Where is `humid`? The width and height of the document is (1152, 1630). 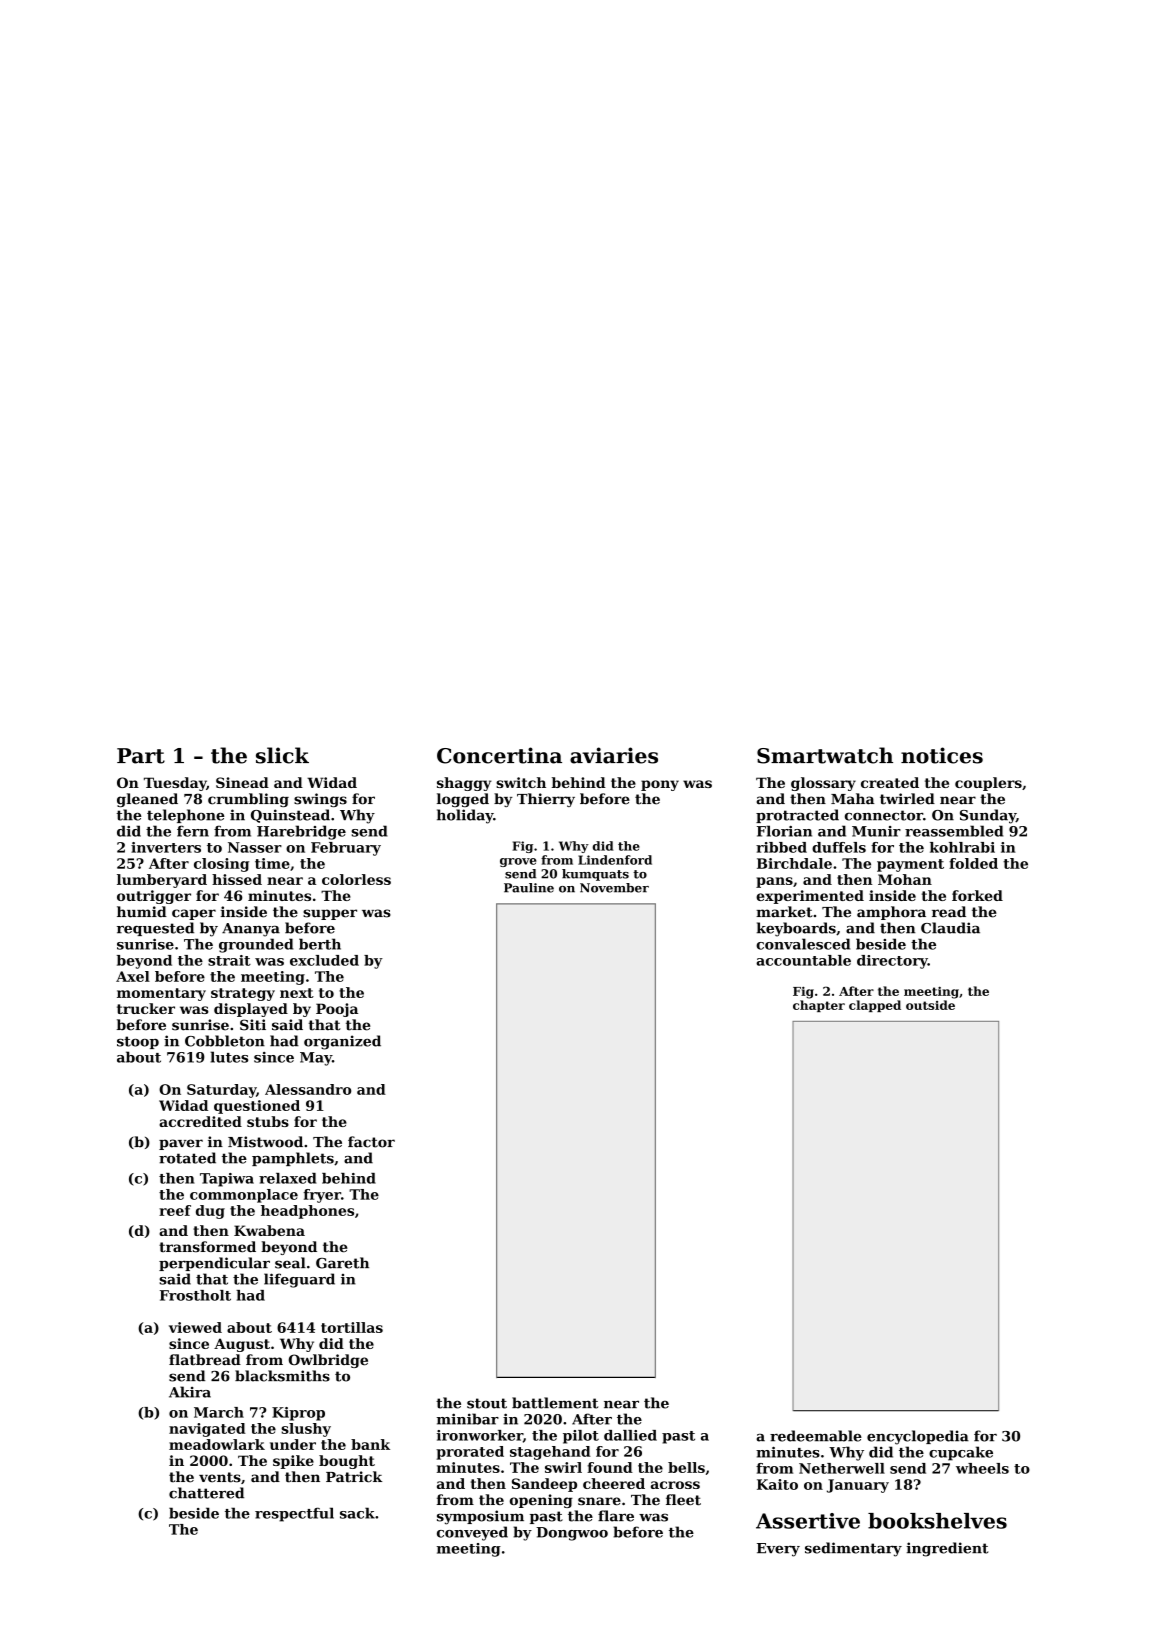
humid is located at coordinates (142, 912).
